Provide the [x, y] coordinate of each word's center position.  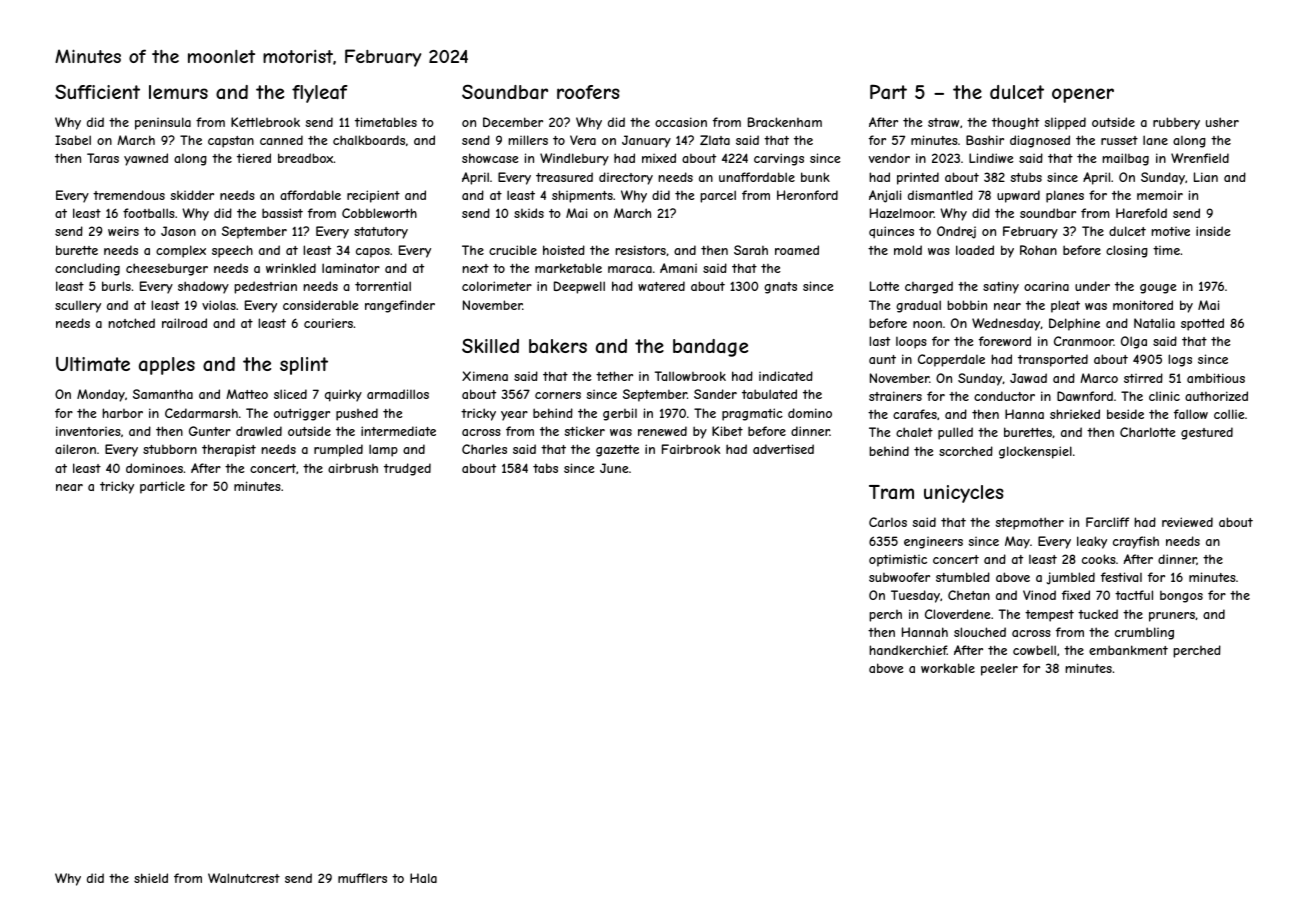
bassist [282, 213]
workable [948, 668]
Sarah [751, 250]
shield [151, 878]
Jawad [1028, 378]
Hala [423, 878]
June [614, 468]
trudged [407, 469]
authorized [1216, 396]
